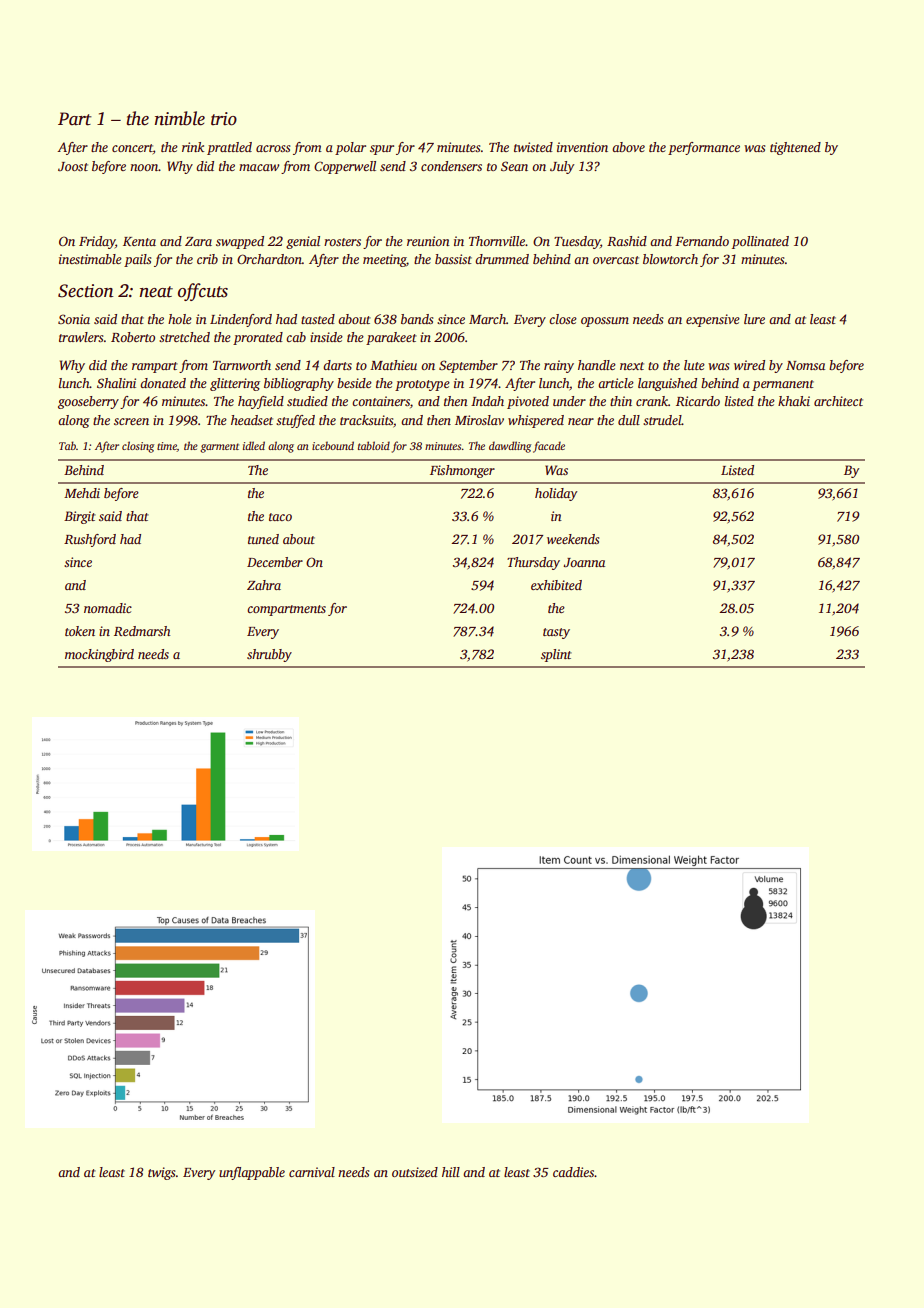 The image size is (924, 1308). Describe the element at coordinates (556, 655) in the image. I see `splint` at that location.
